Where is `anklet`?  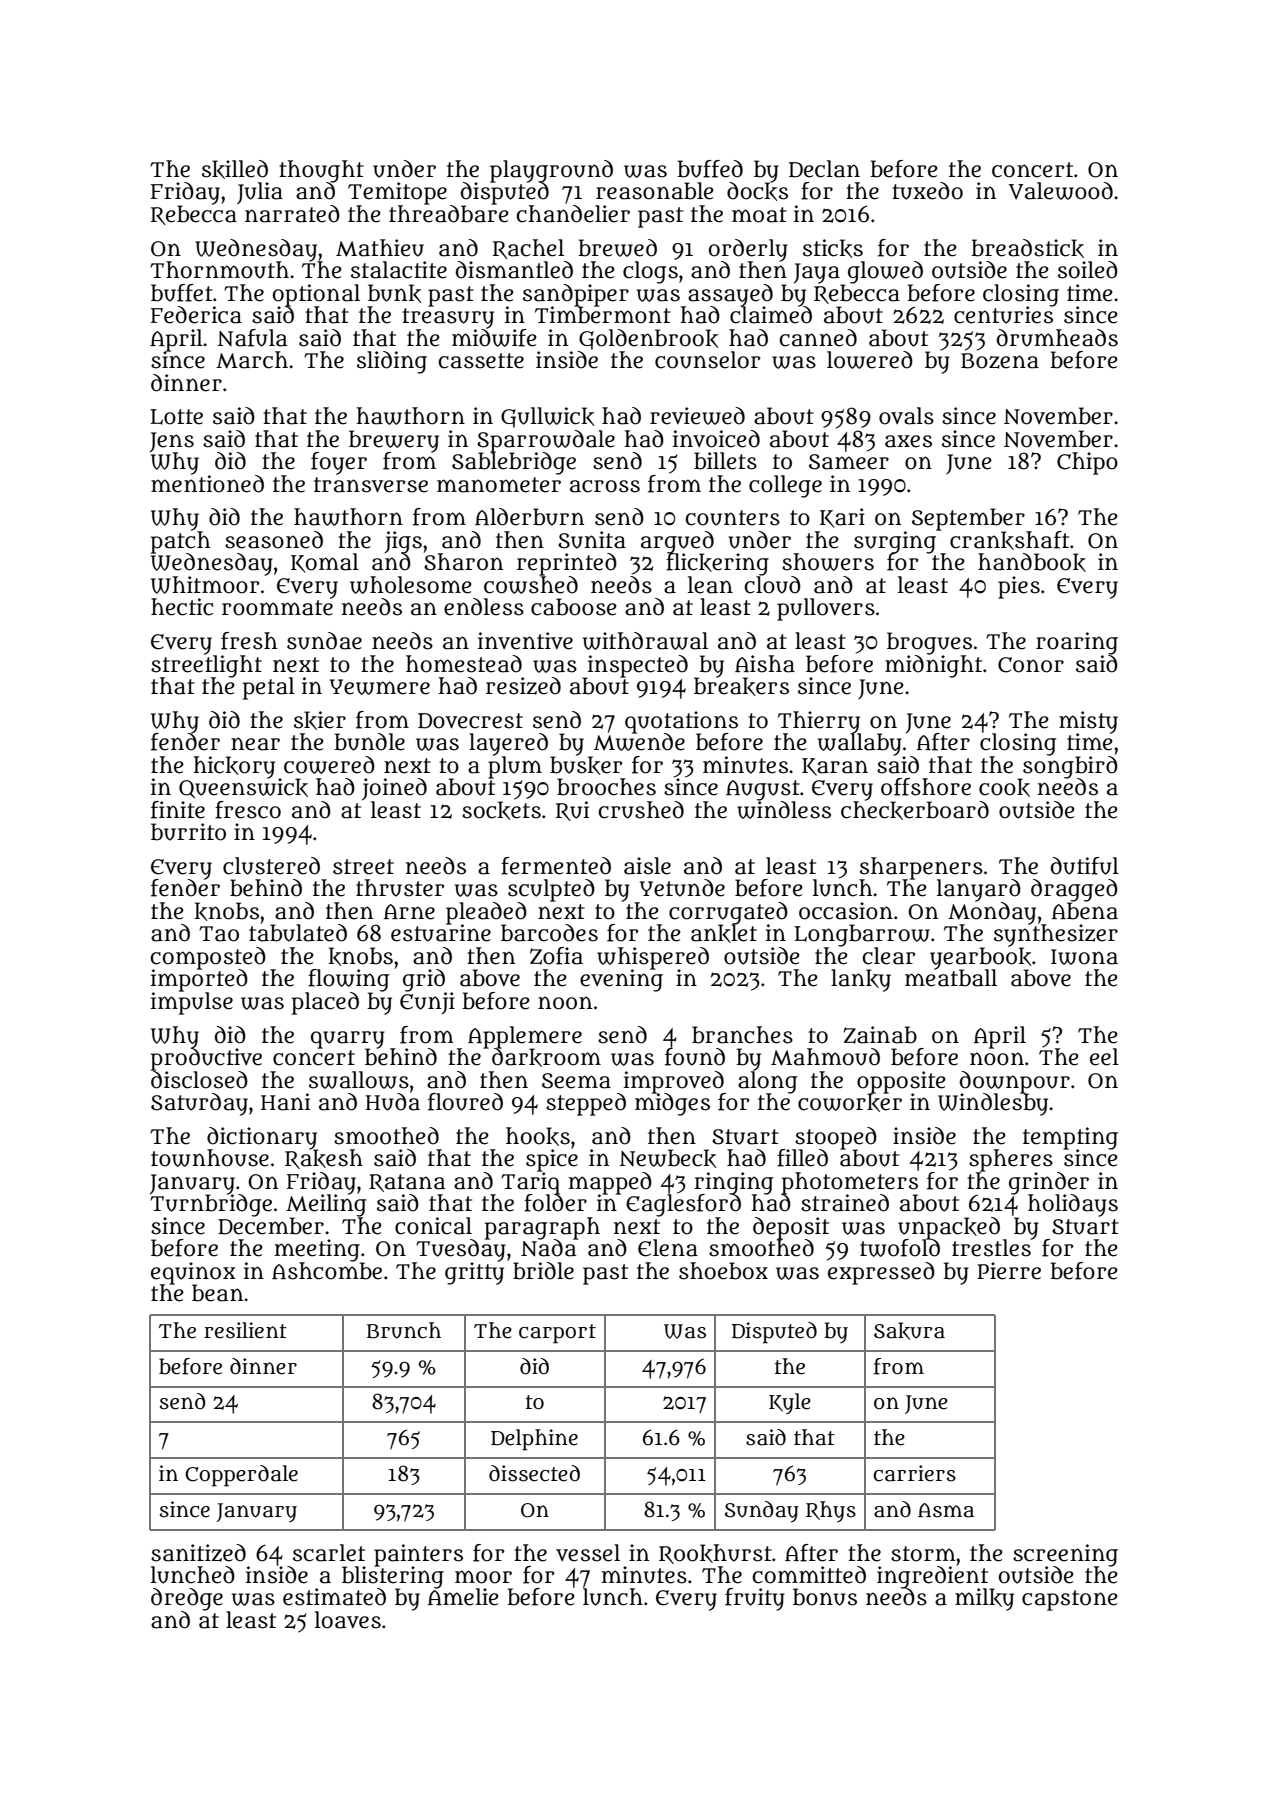
anklet is located at coordinates (724, 934).
